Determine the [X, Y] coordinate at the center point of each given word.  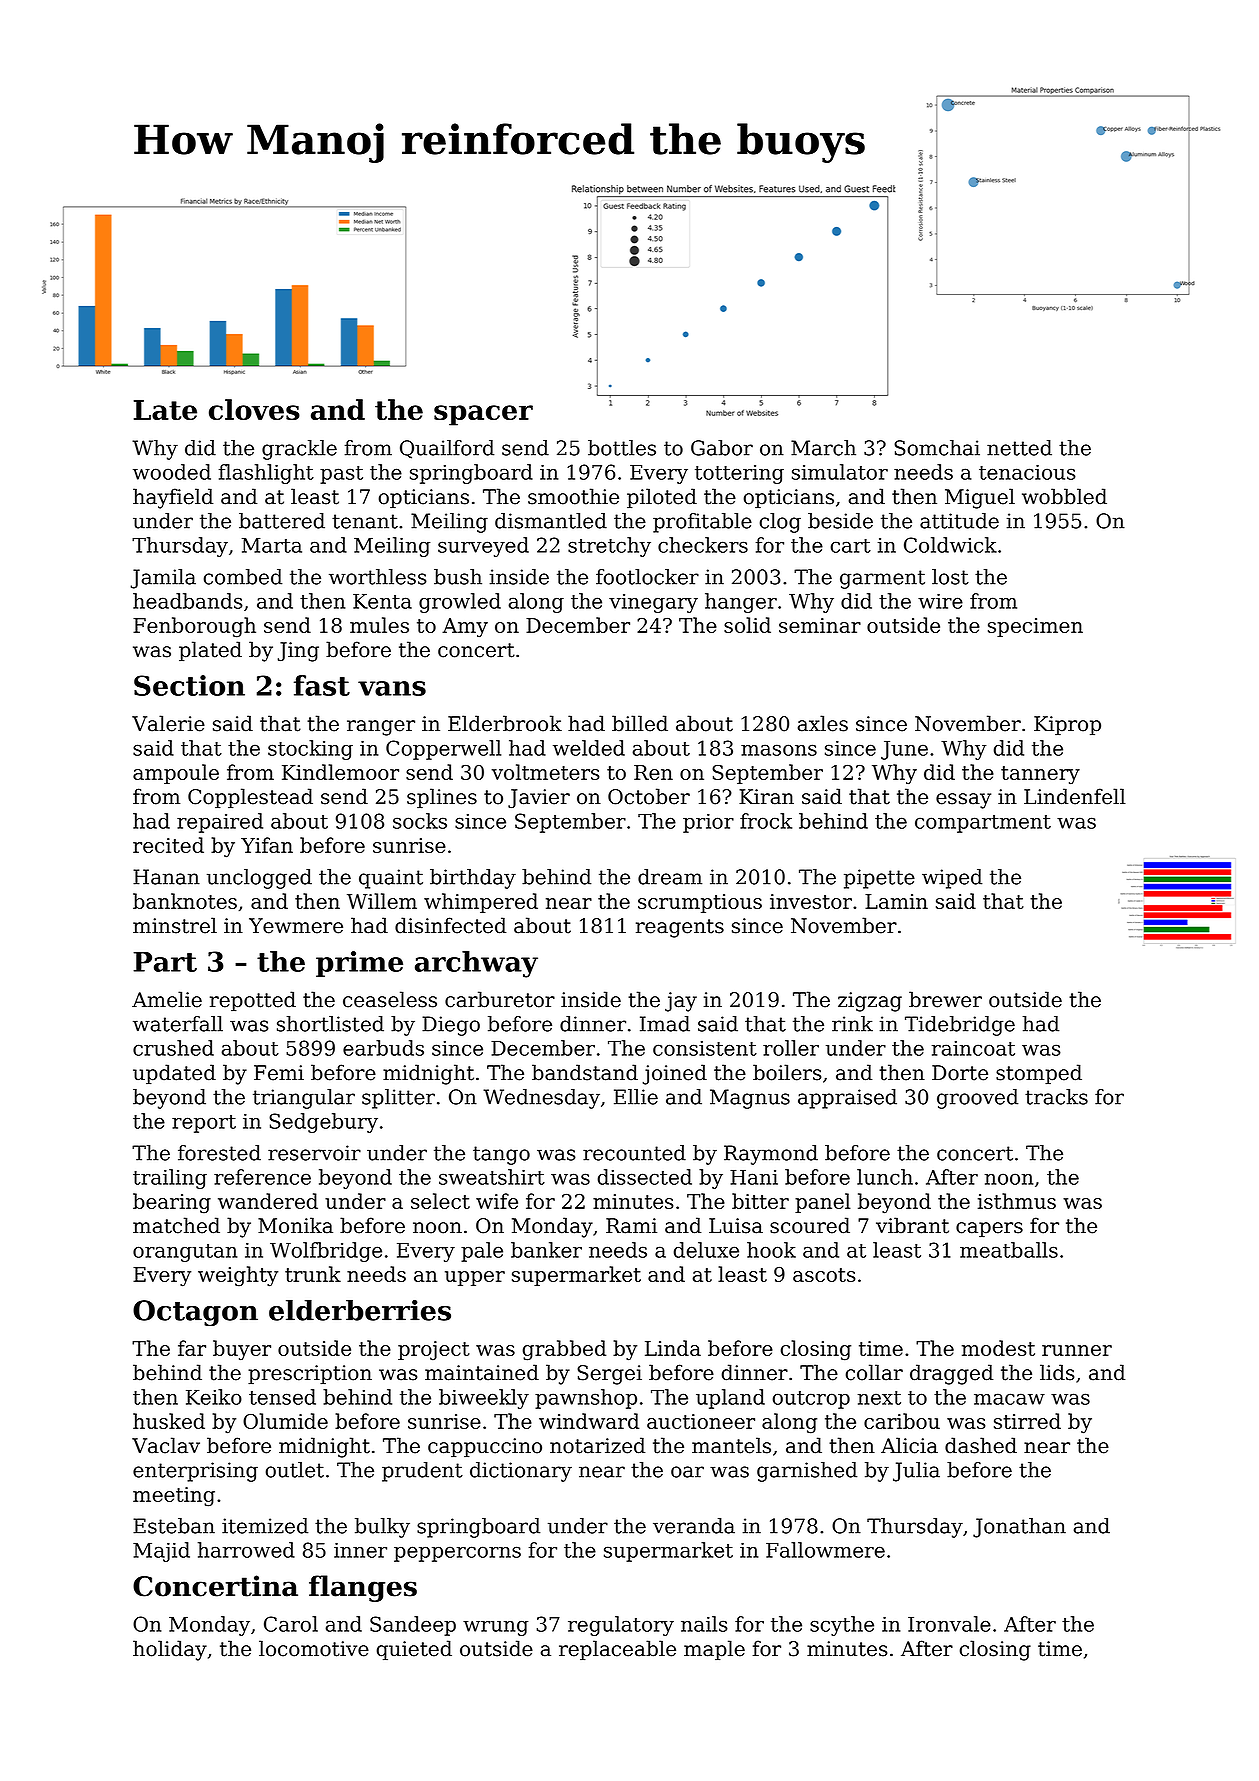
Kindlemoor [340, 772]
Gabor [722, 448]
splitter [398, 1099]
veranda [694, 1526]
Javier [539, 798]
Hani [754, 1177]
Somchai [937, 448]
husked [169, 1421]
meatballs [1009, 1250]
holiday [170, 1650]
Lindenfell [1075, 796]
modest [998, 1348]
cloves [254, 409]
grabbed [564, 1350]
